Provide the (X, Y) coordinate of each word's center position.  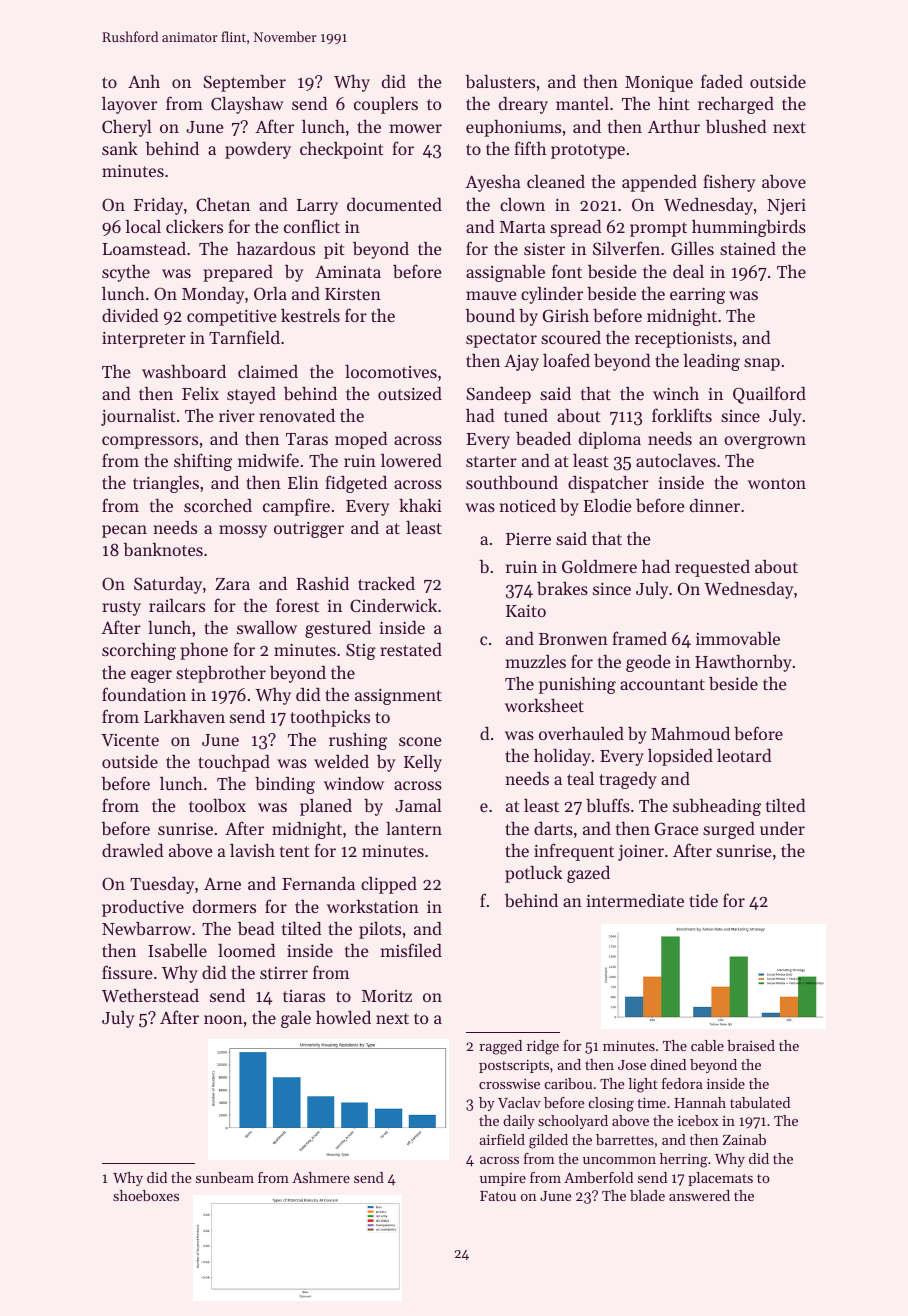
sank (120, 148)
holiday (562, 757)
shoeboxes (146, 1195)
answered (699, 1195)
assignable (505, 273)
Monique (659, 84)
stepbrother (221, 674)
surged (729, 830)
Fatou (498, 1196)
